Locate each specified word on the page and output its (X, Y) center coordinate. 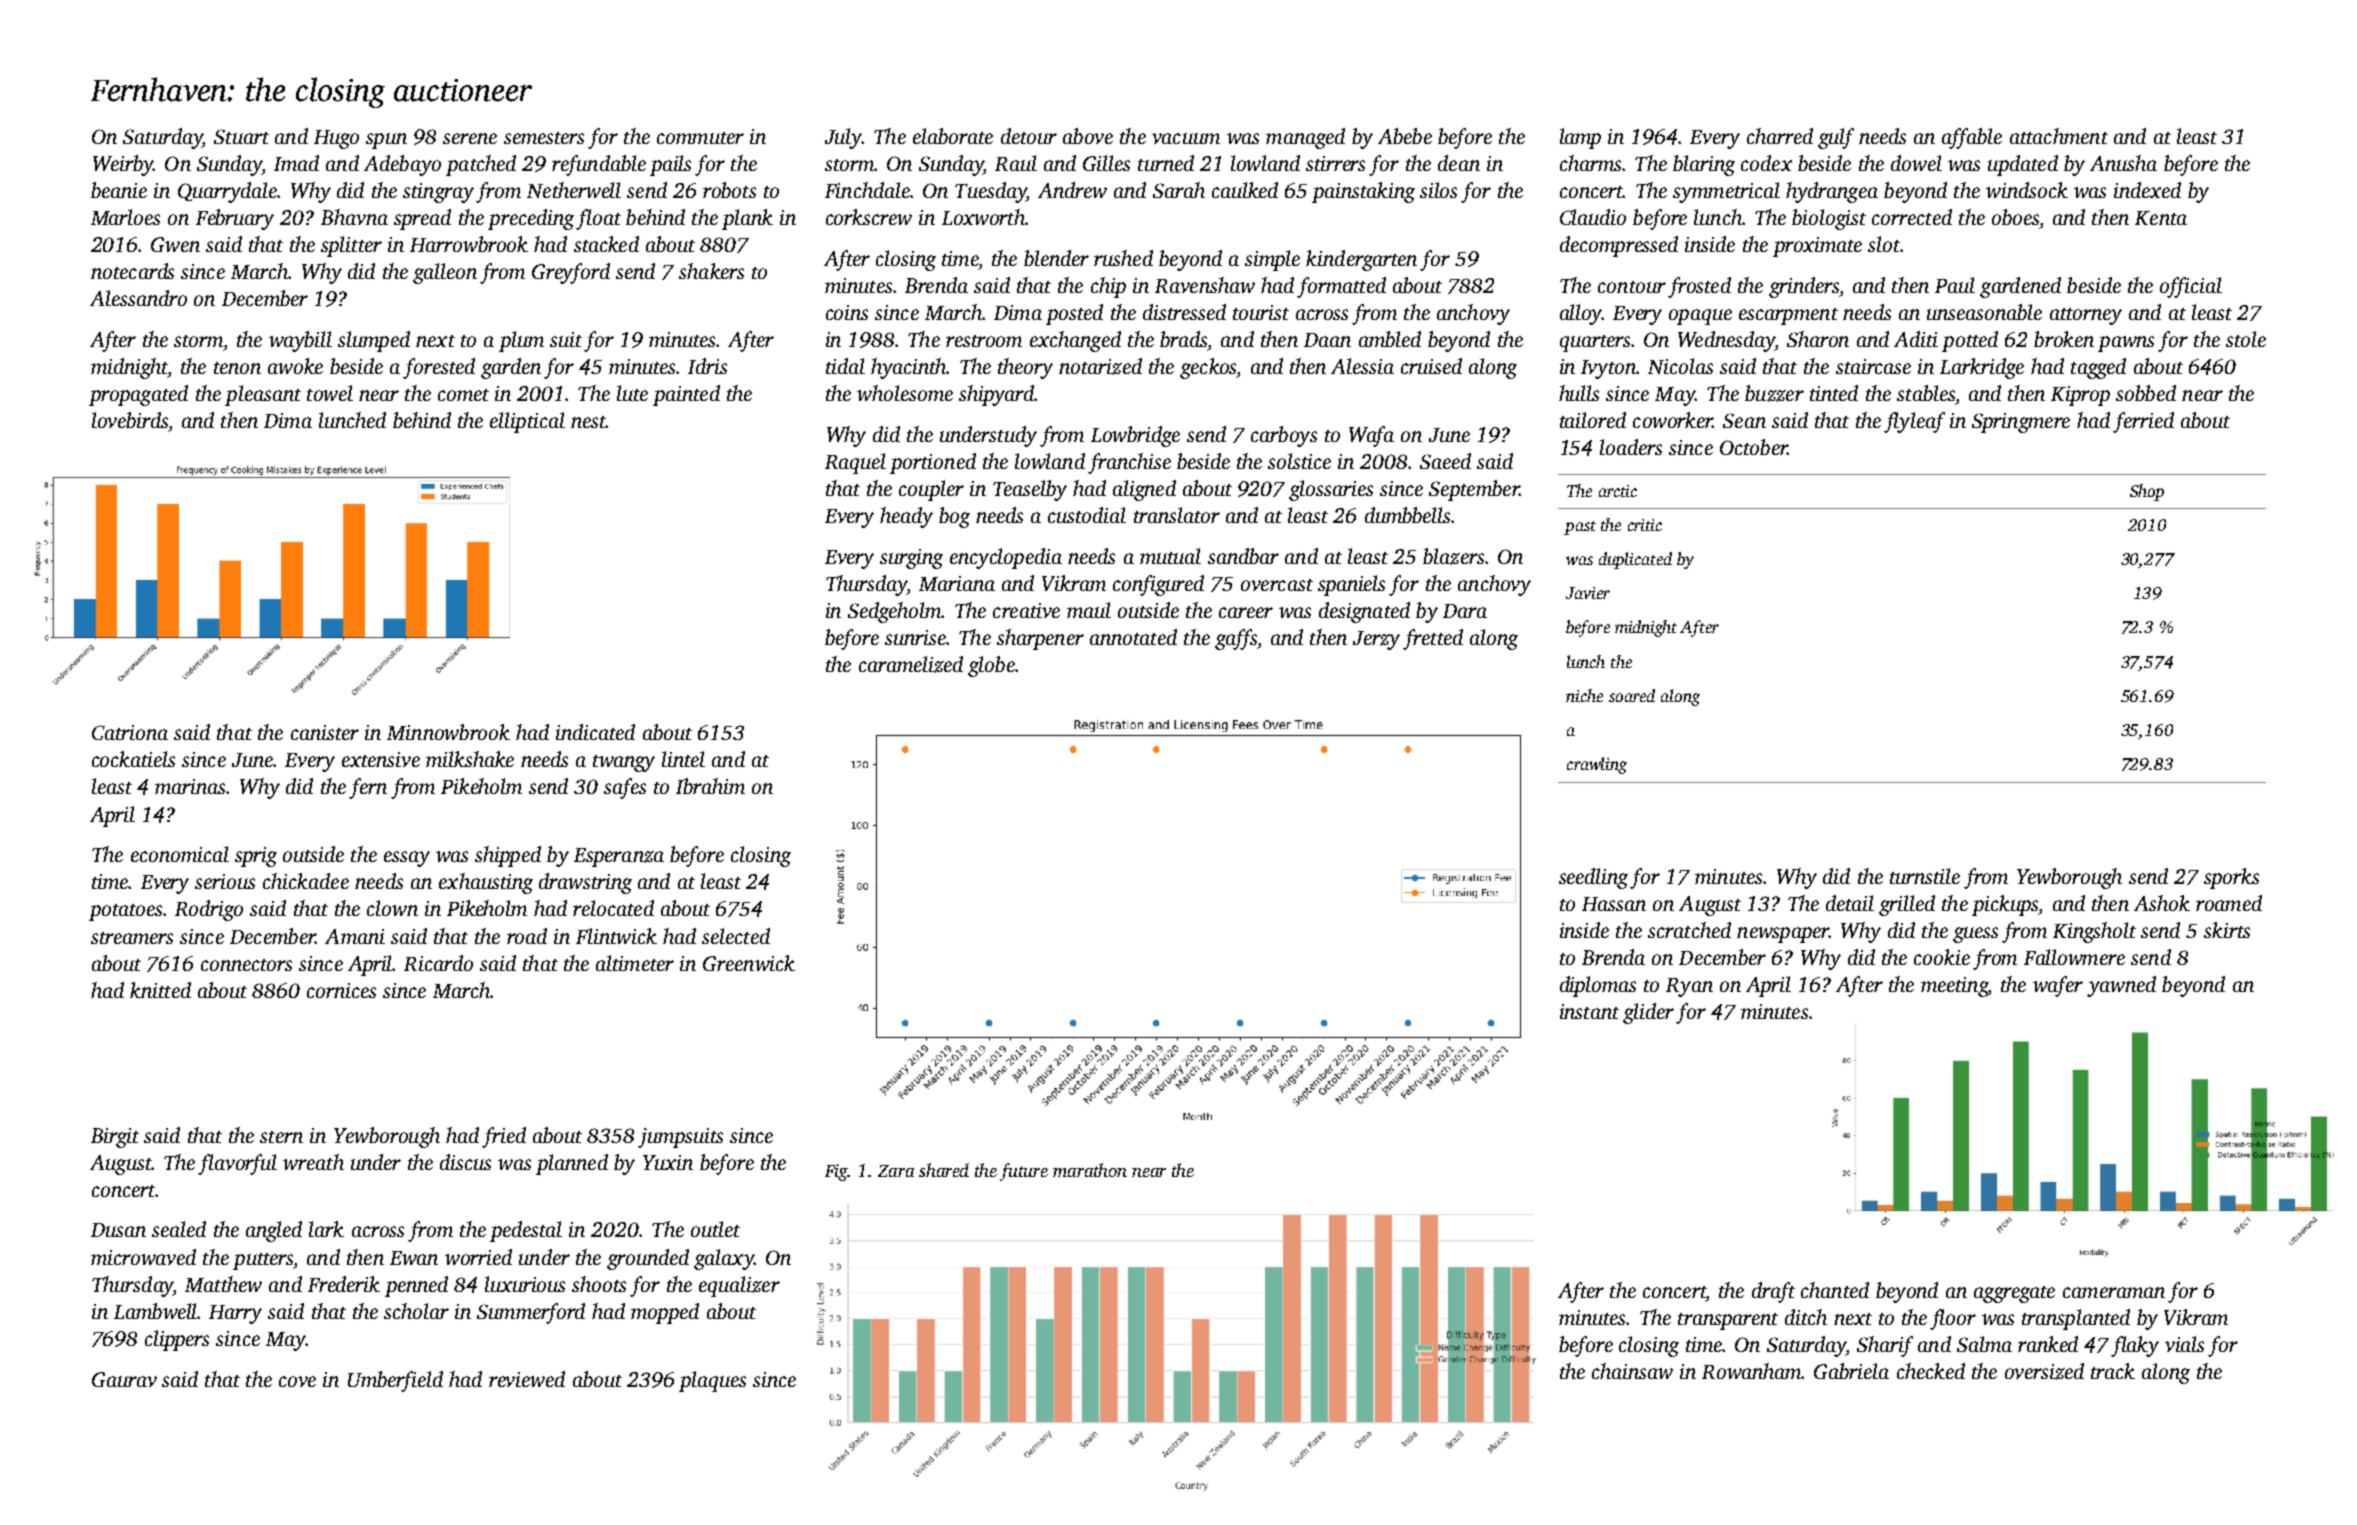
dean (1459, 163)
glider (1648, 1013)
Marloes (125, 217)
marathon (1090, 1170)
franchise (1129, 463)
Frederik (344, 1284)
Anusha (2123, 163)
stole (2246, 339)
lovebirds (130, 420)
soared (1632, 695)
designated (1364, 612)
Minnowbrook (448, 732)
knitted (160, 990)
